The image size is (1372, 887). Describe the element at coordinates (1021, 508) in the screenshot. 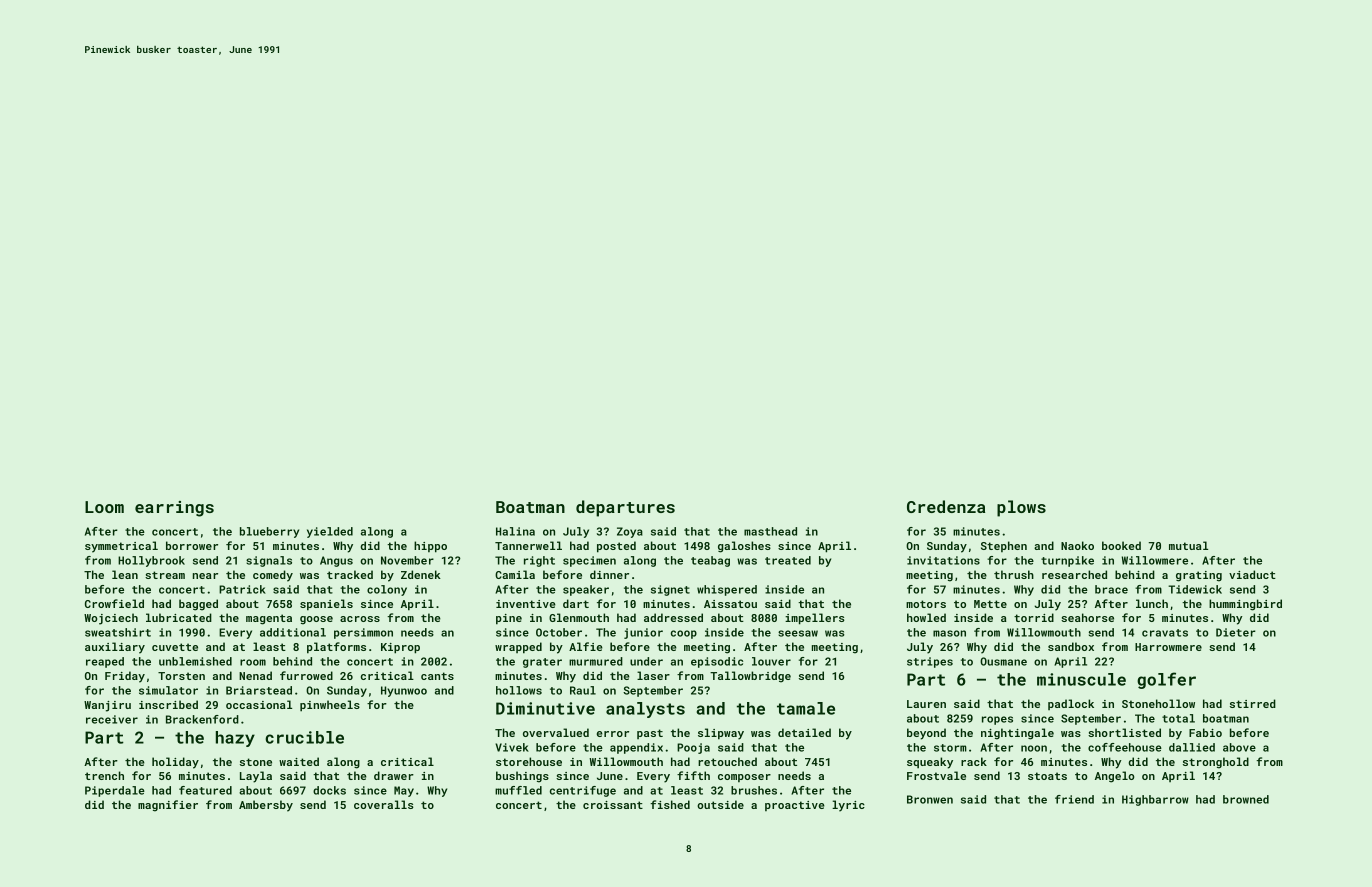

I see `plows` at that location.
